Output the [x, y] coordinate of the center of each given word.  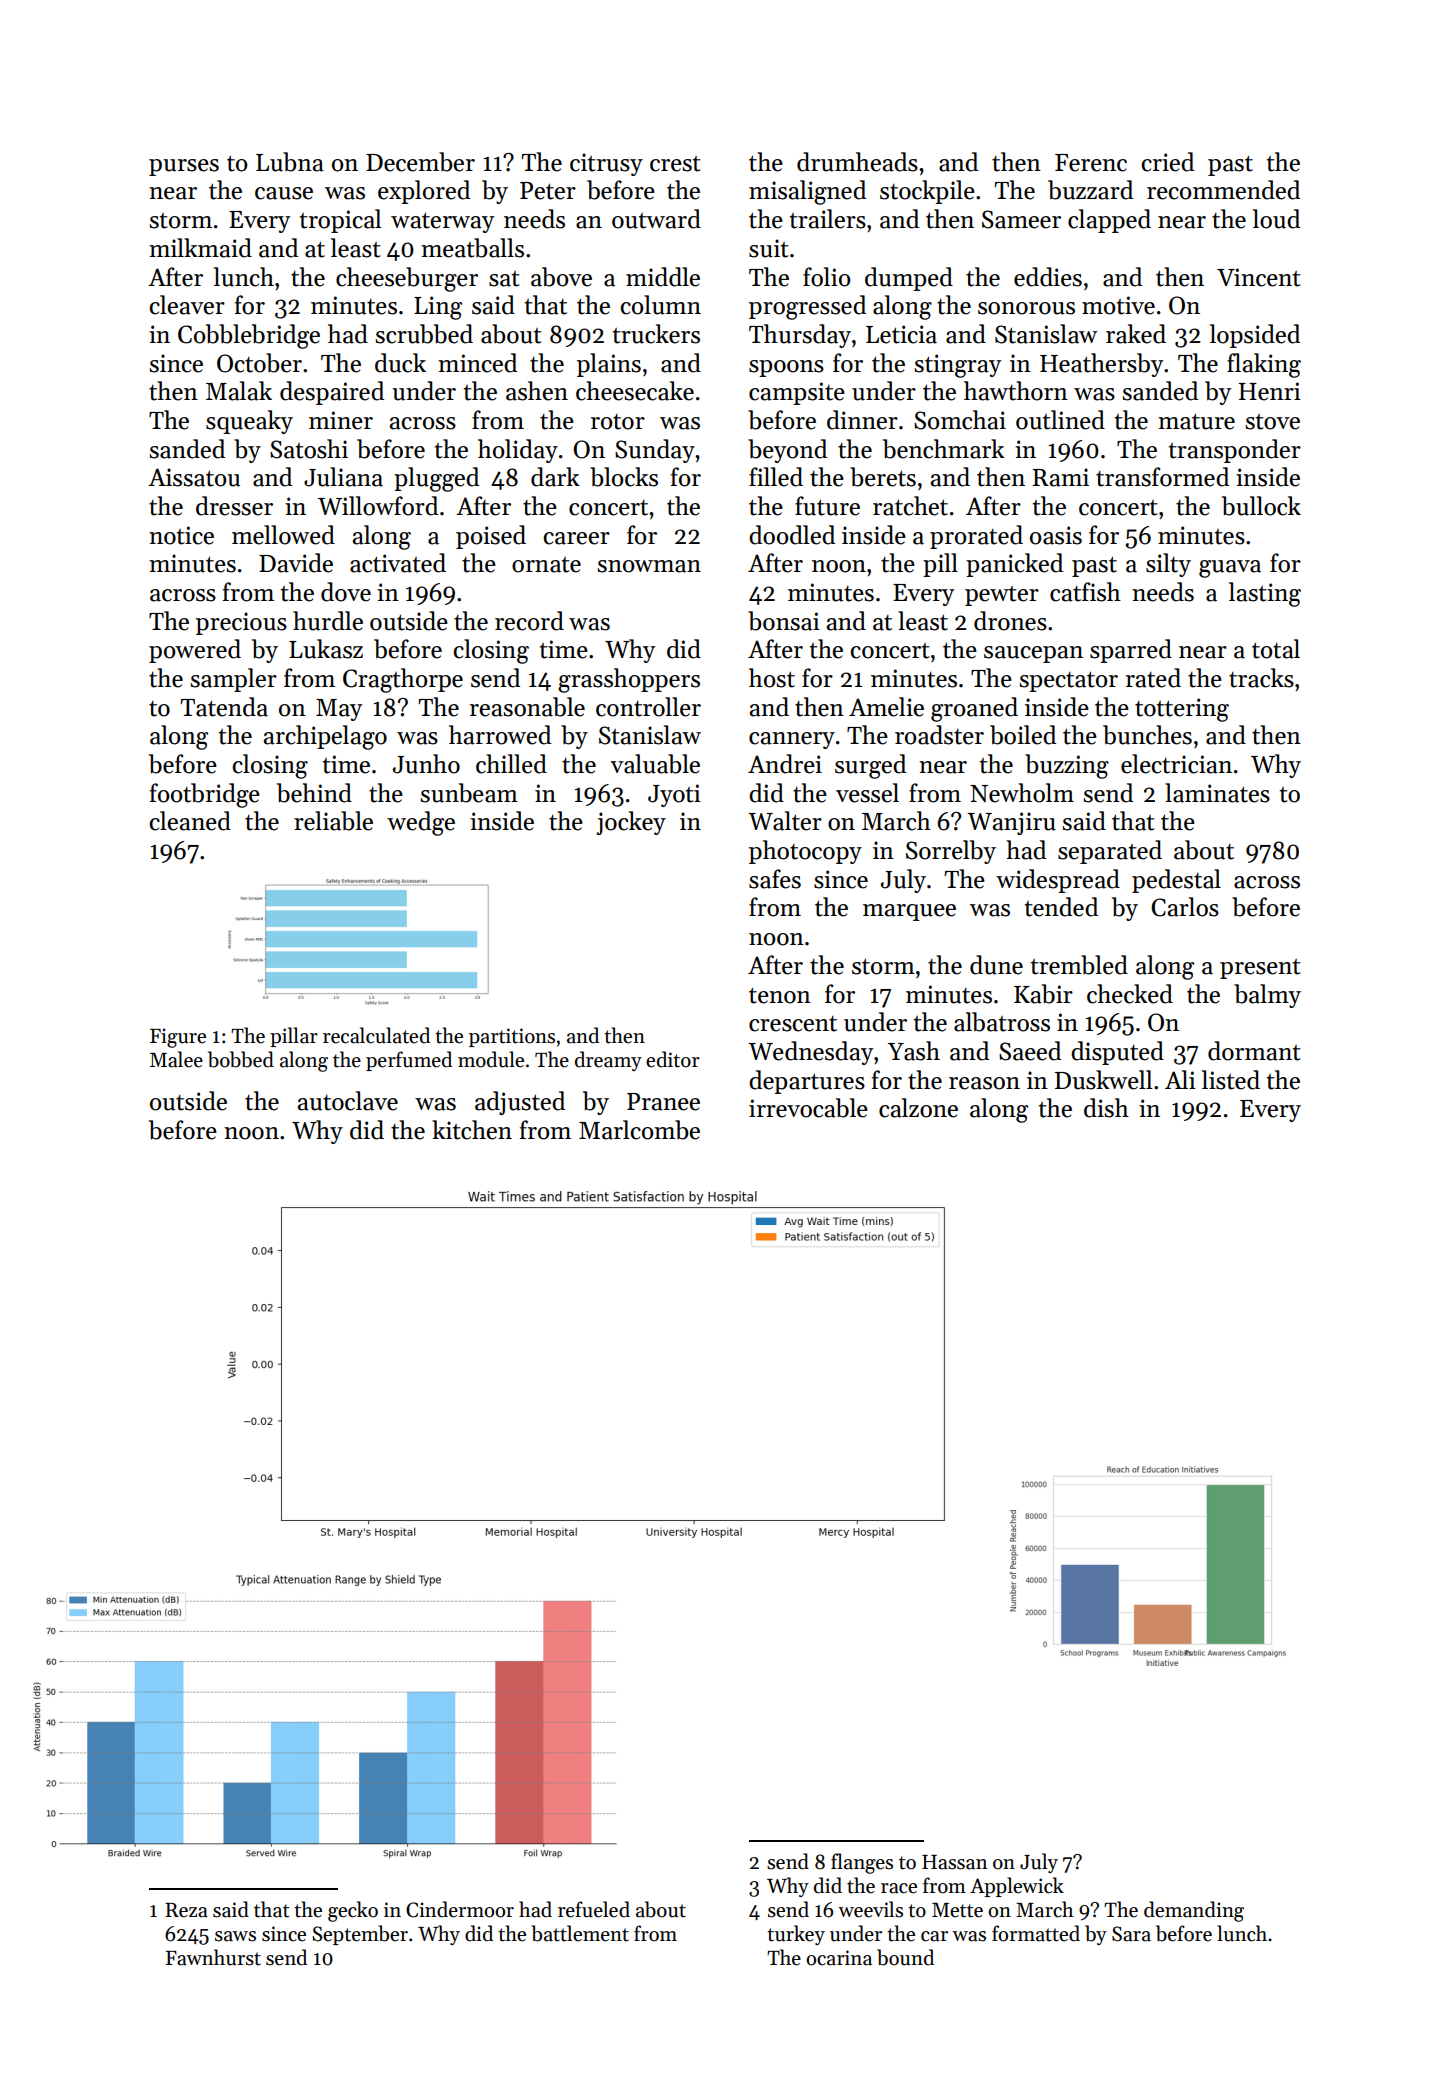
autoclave [348, 1101]
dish [1106, 1108]
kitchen [472, 1130]
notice [181, 535]
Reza [186, 1910]
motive [1118, 305]
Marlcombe [639, 1130]
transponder [1235, 451]
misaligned [807, 192]
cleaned [190, 821]
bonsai [784, 621]
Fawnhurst [213, 1957]
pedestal [1176, 881]
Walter [785, 821]
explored [424, 192]
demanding [1194, 1911]
